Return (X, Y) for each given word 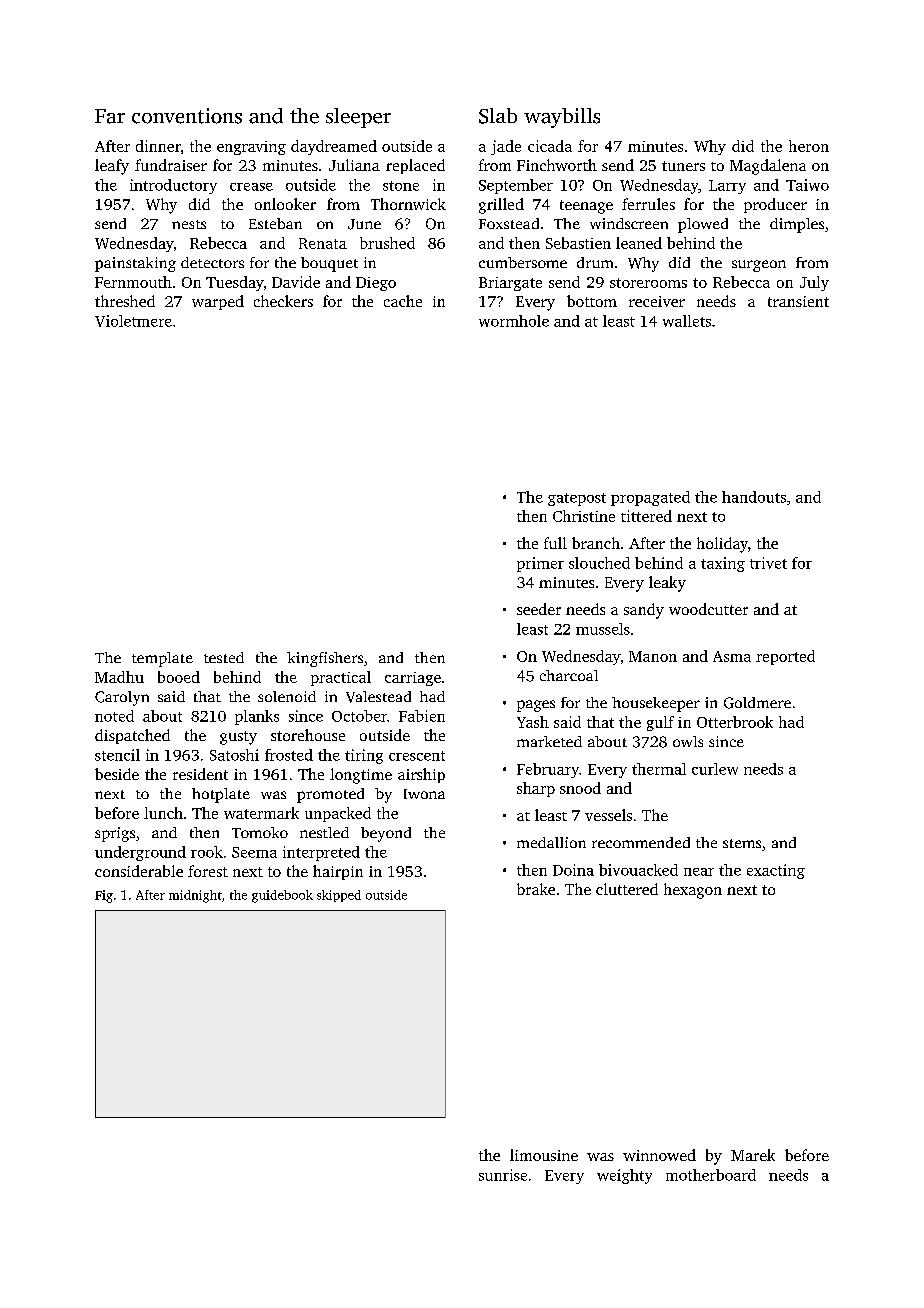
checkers (283, 301)
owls (688, 741)
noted (114, 716)
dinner (158, 146)
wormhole (514, 321)
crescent (417, 756)
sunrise (503, 1175)
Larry (727, 187)
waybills (562, 118)
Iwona (424, 794)
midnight (195, 896)
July (814, 283)
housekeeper (656, 704)
